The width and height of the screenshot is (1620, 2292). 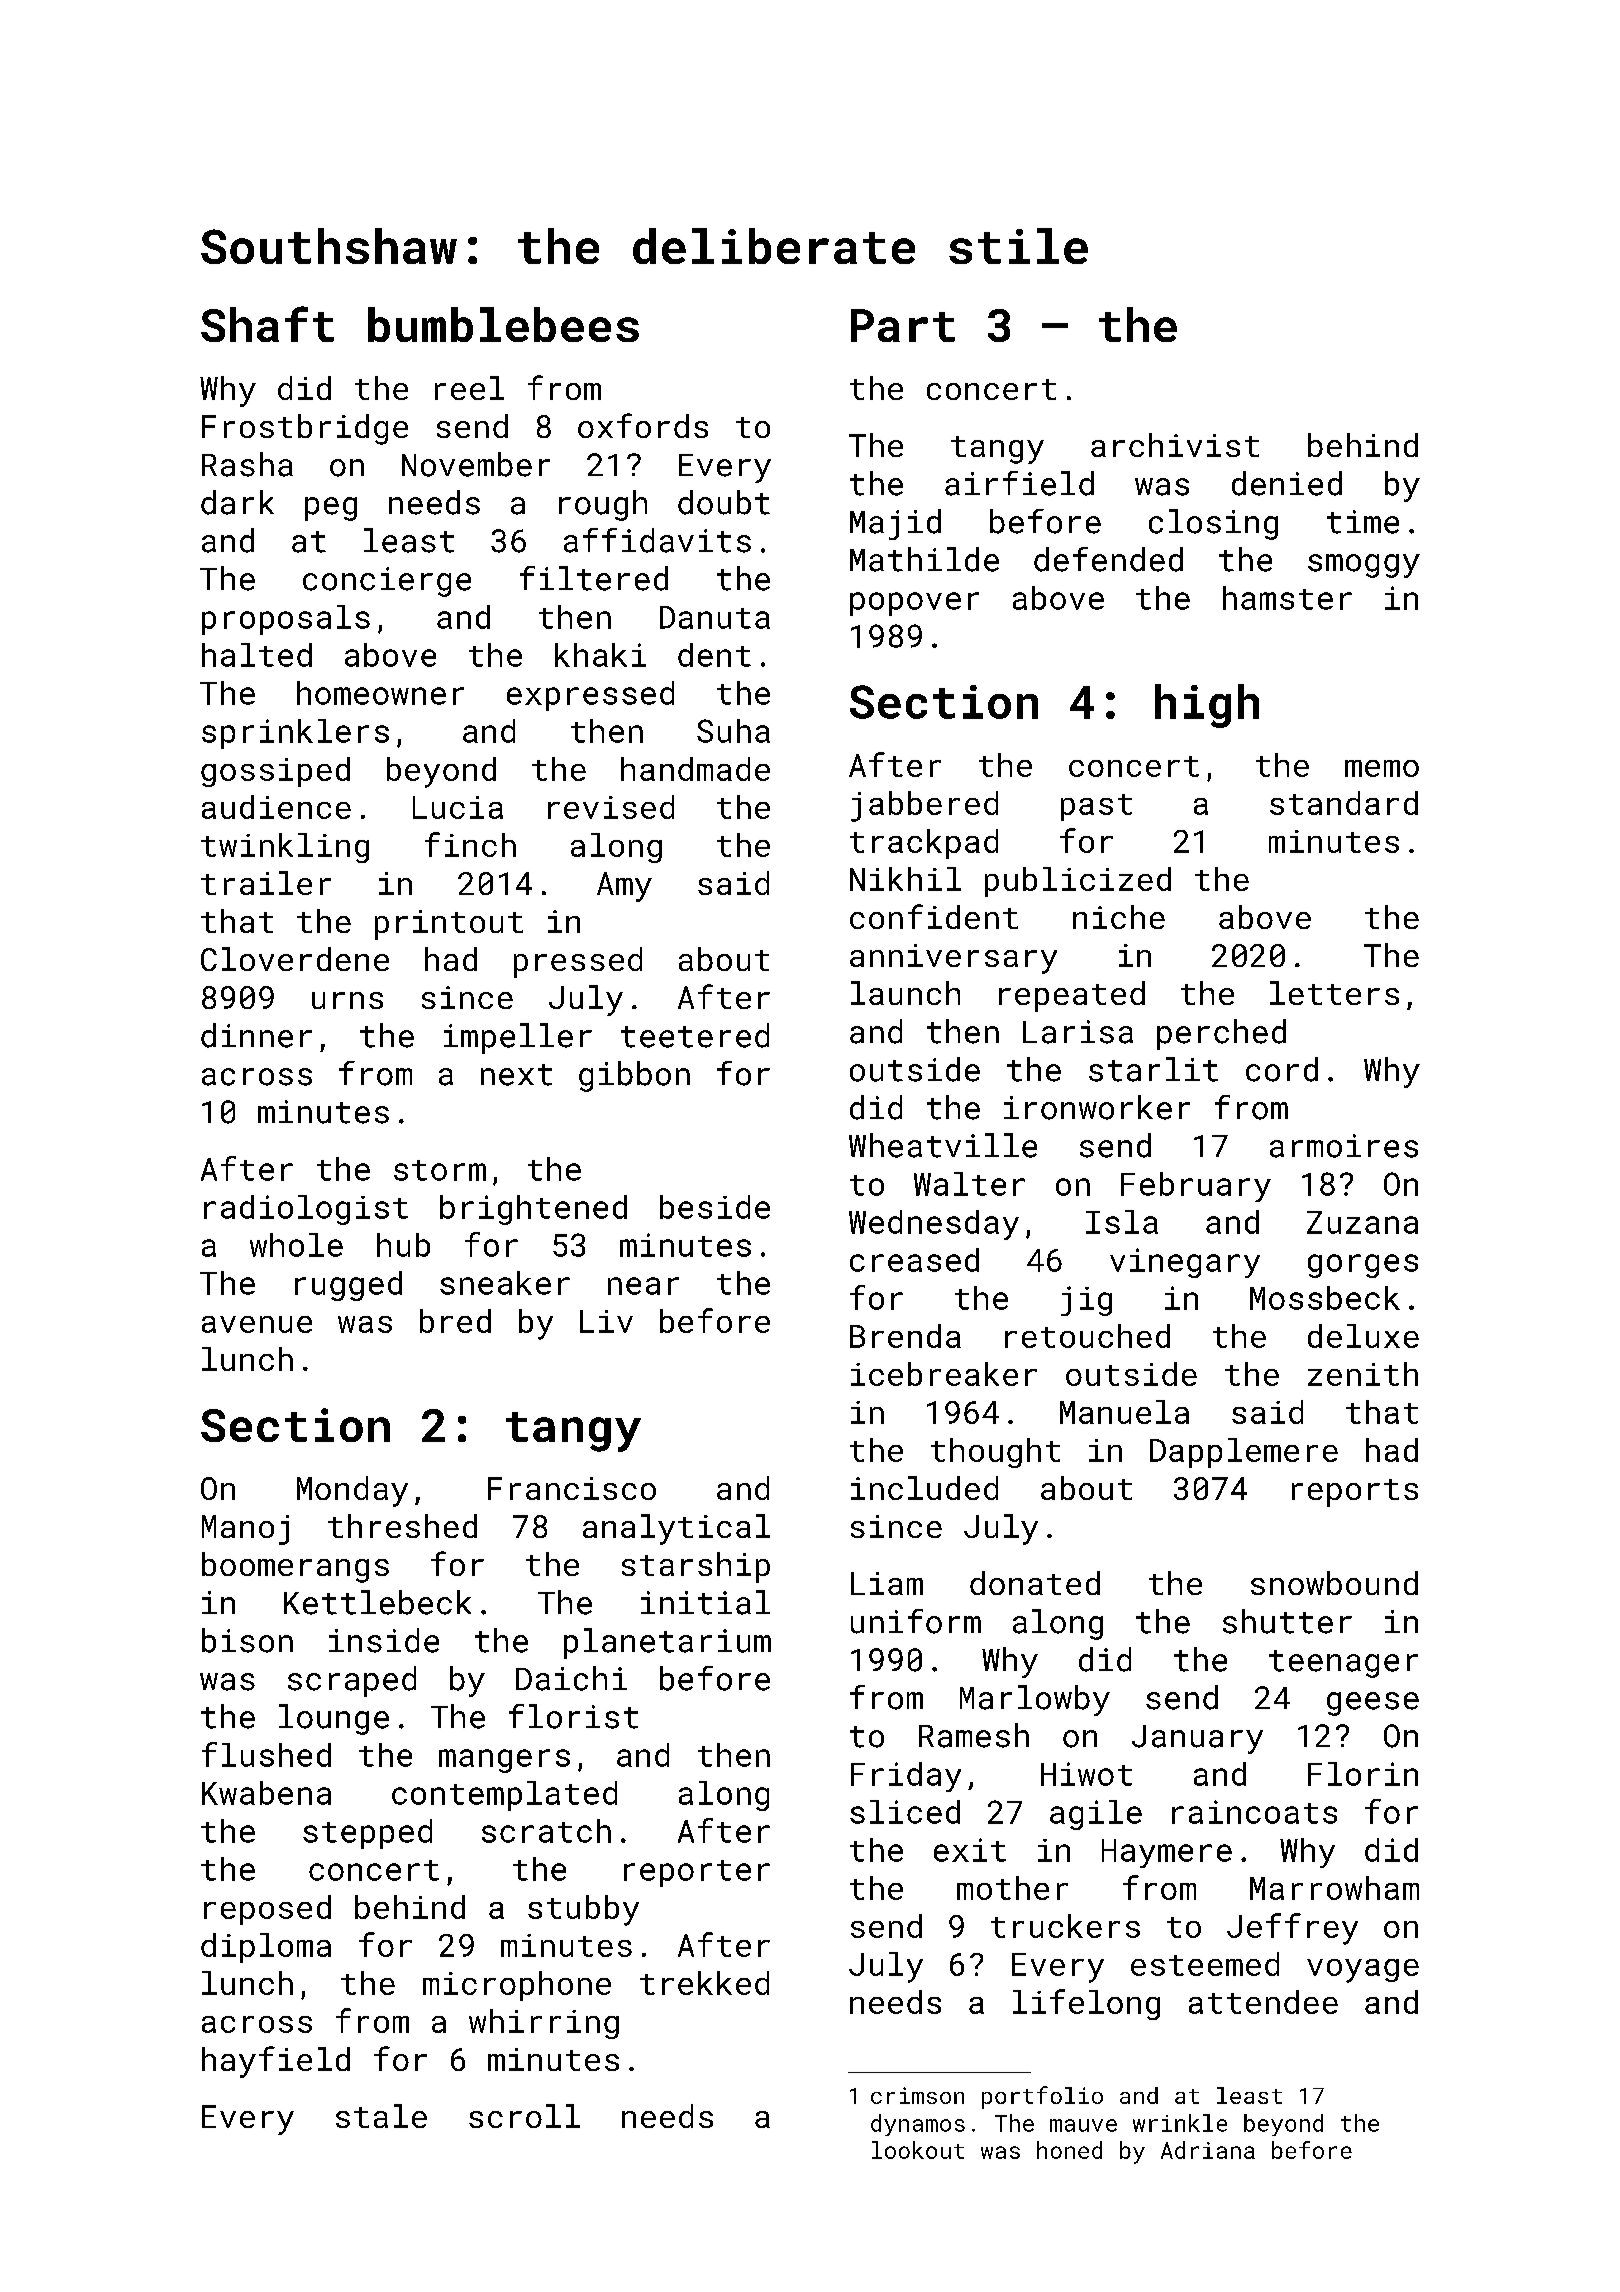 What do you see at coordinates (533, 1210) in the screenshot?
I see `brightened` at bounding box center [533, 1210].
